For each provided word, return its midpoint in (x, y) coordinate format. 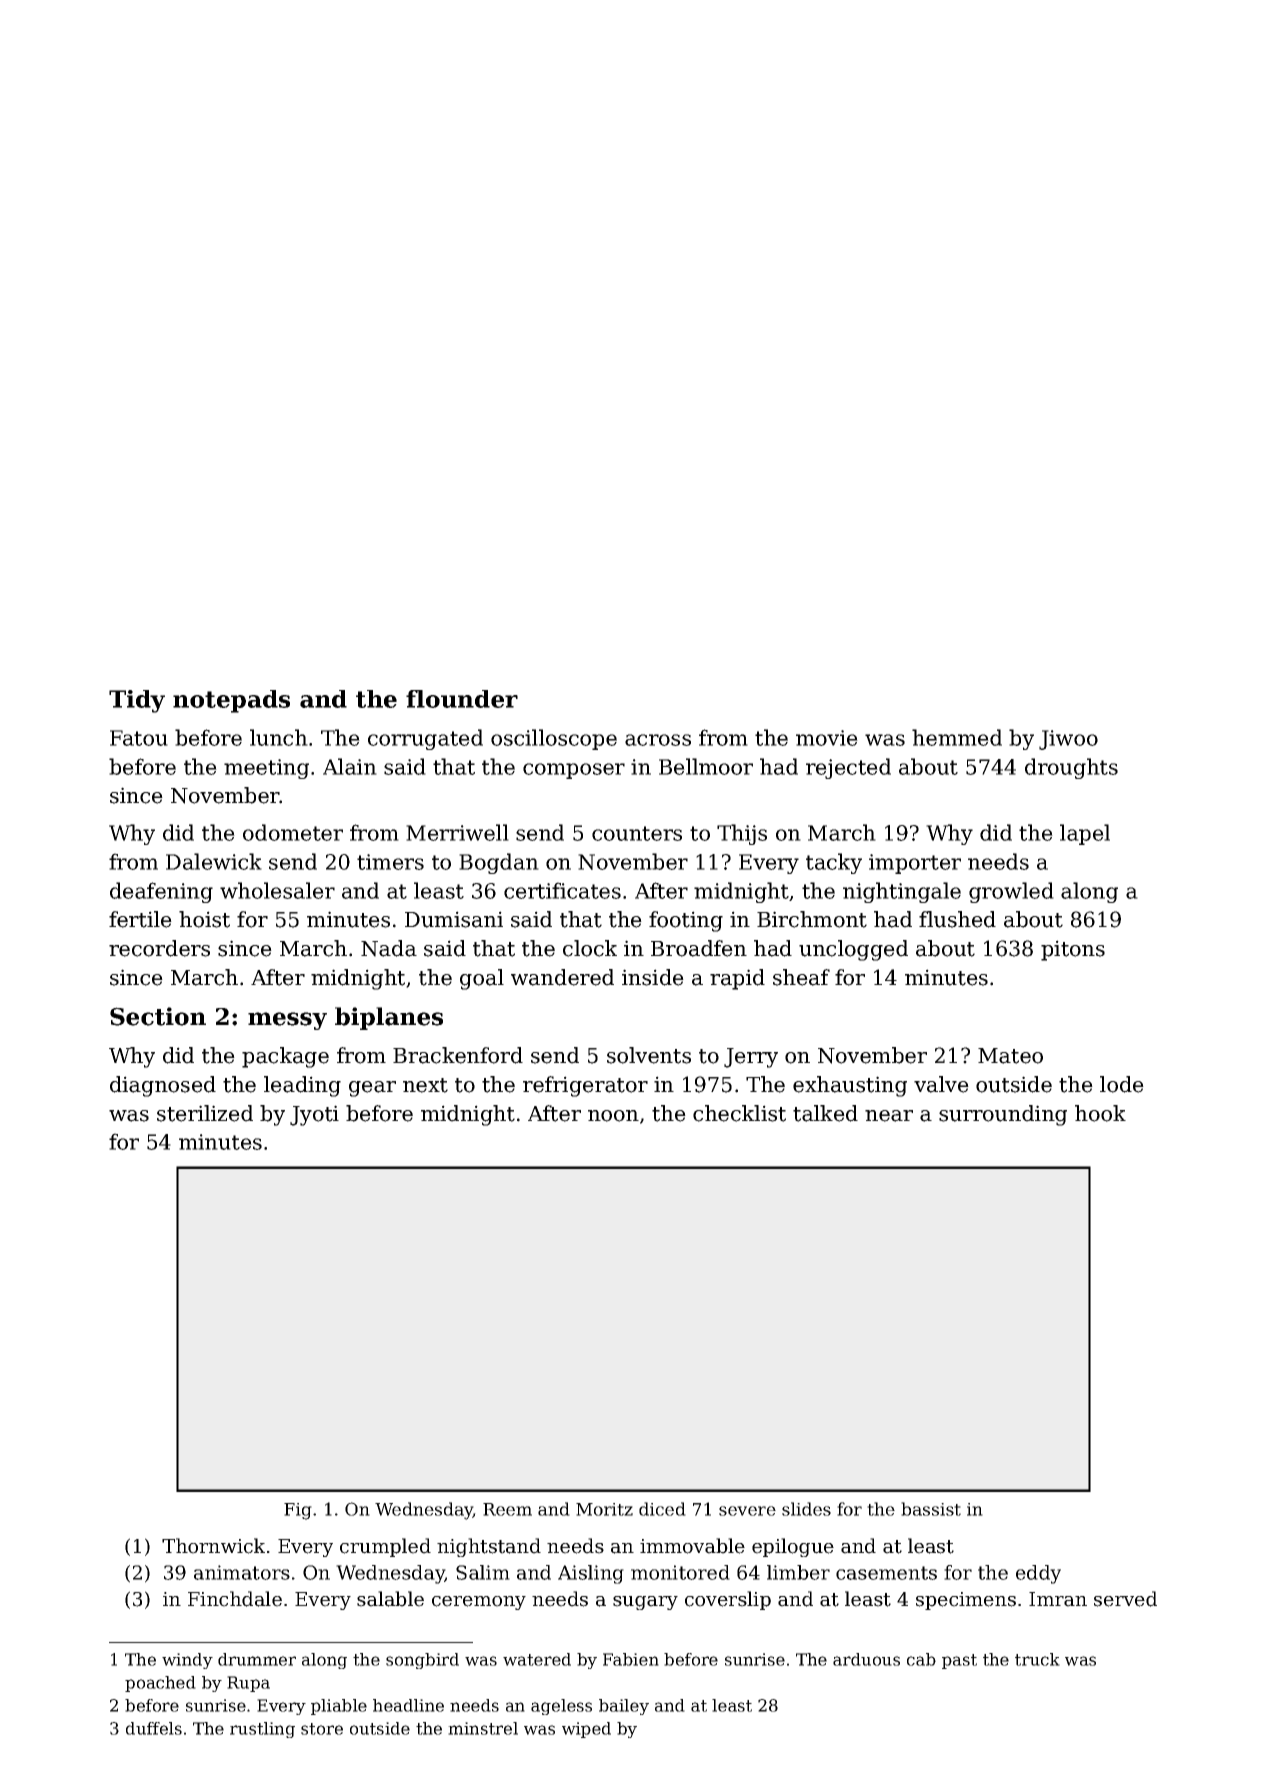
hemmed (957, 737)
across (658, 740)
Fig (298, 1511)
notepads (231, 701)
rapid (737, 979)
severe (747, 1511)
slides (806, 1509)
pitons (1073, 950)
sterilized (205, 1113)
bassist (931, 1509)
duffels (154, 1728)
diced (662, 1509)
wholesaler (277, 890)
